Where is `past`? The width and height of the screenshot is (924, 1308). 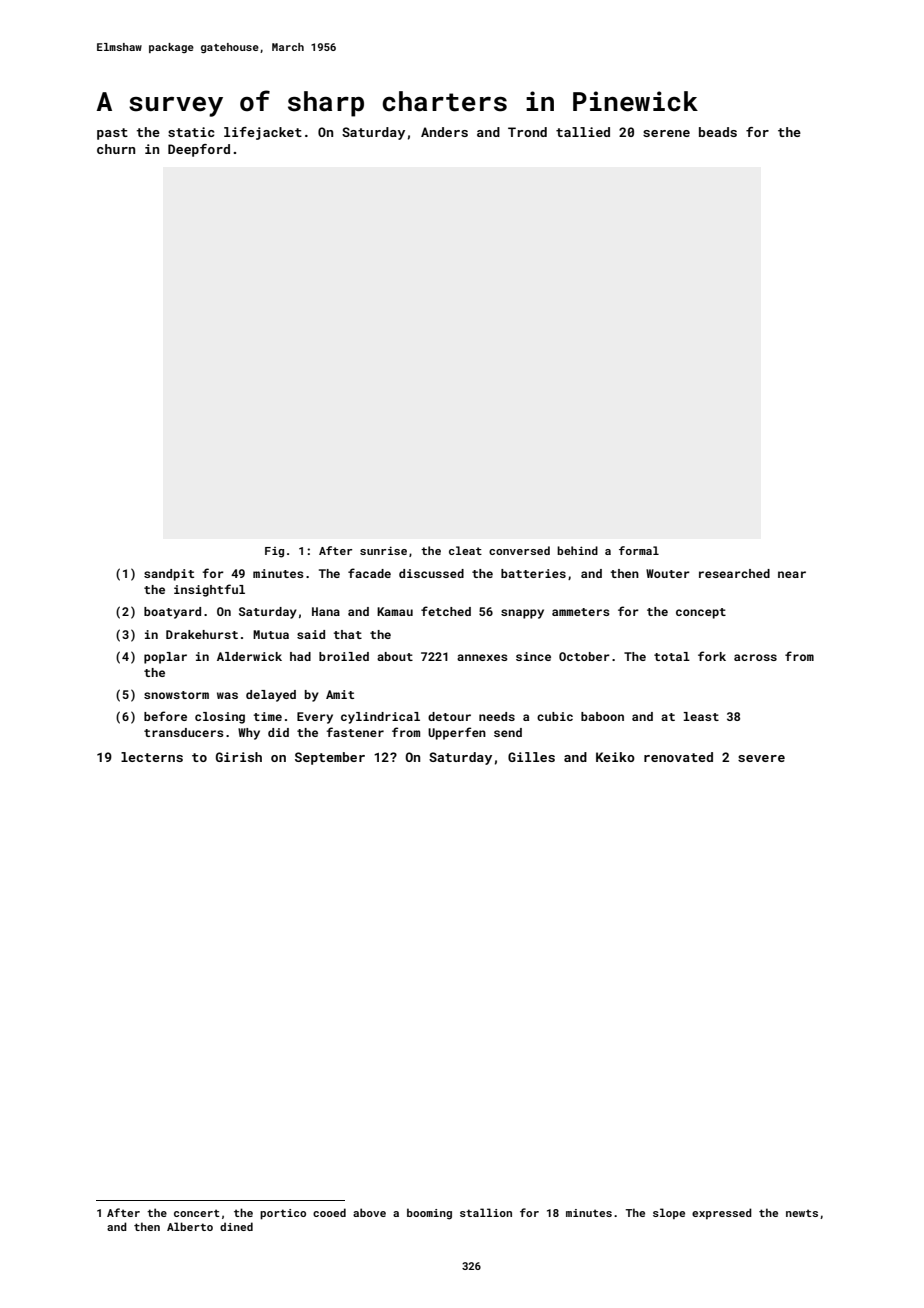 past is located at coordinates (112, 134).
